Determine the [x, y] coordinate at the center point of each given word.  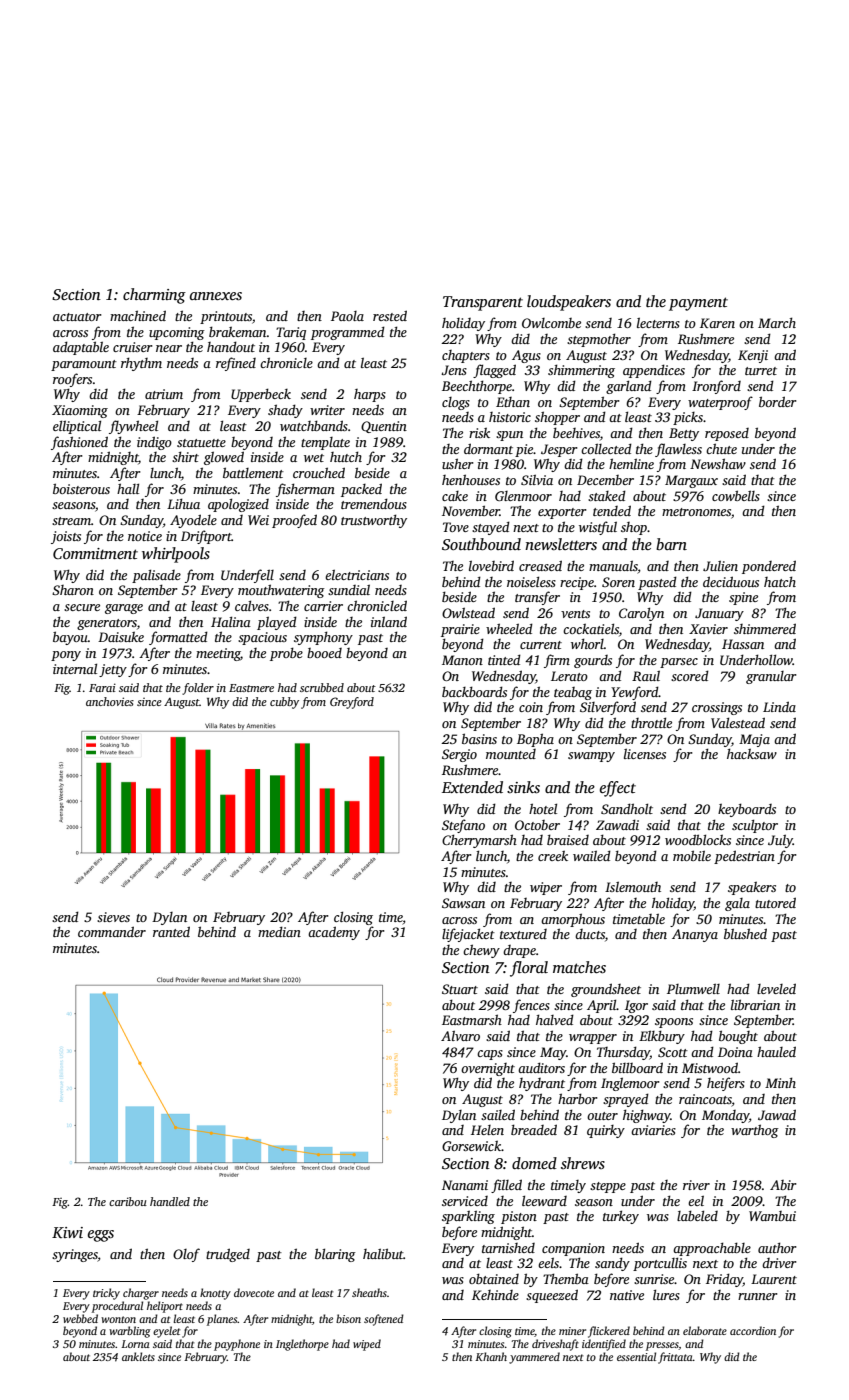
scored [690, 675]
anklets [138, 1356]
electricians [357, 574]
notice [145, 536]
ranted [171, 931]
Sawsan [463, 903]
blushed [745, 933]
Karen [717, 323]
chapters [466, 356]
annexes [216, 296]
